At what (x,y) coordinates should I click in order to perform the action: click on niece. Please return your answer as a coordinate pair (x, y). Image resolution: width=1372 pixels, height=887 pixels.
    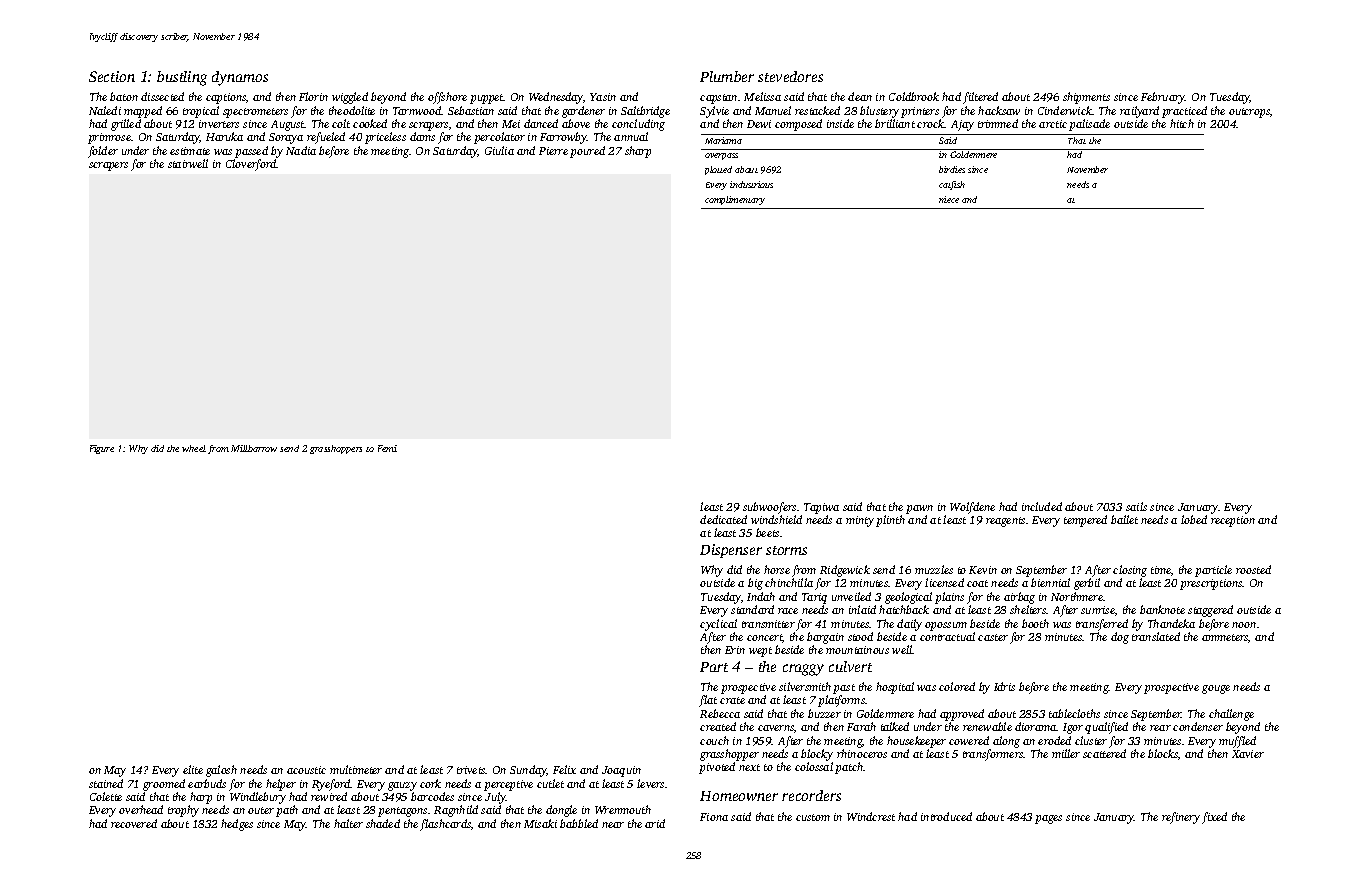
    Looking at the image, I should click on (949, 199).
